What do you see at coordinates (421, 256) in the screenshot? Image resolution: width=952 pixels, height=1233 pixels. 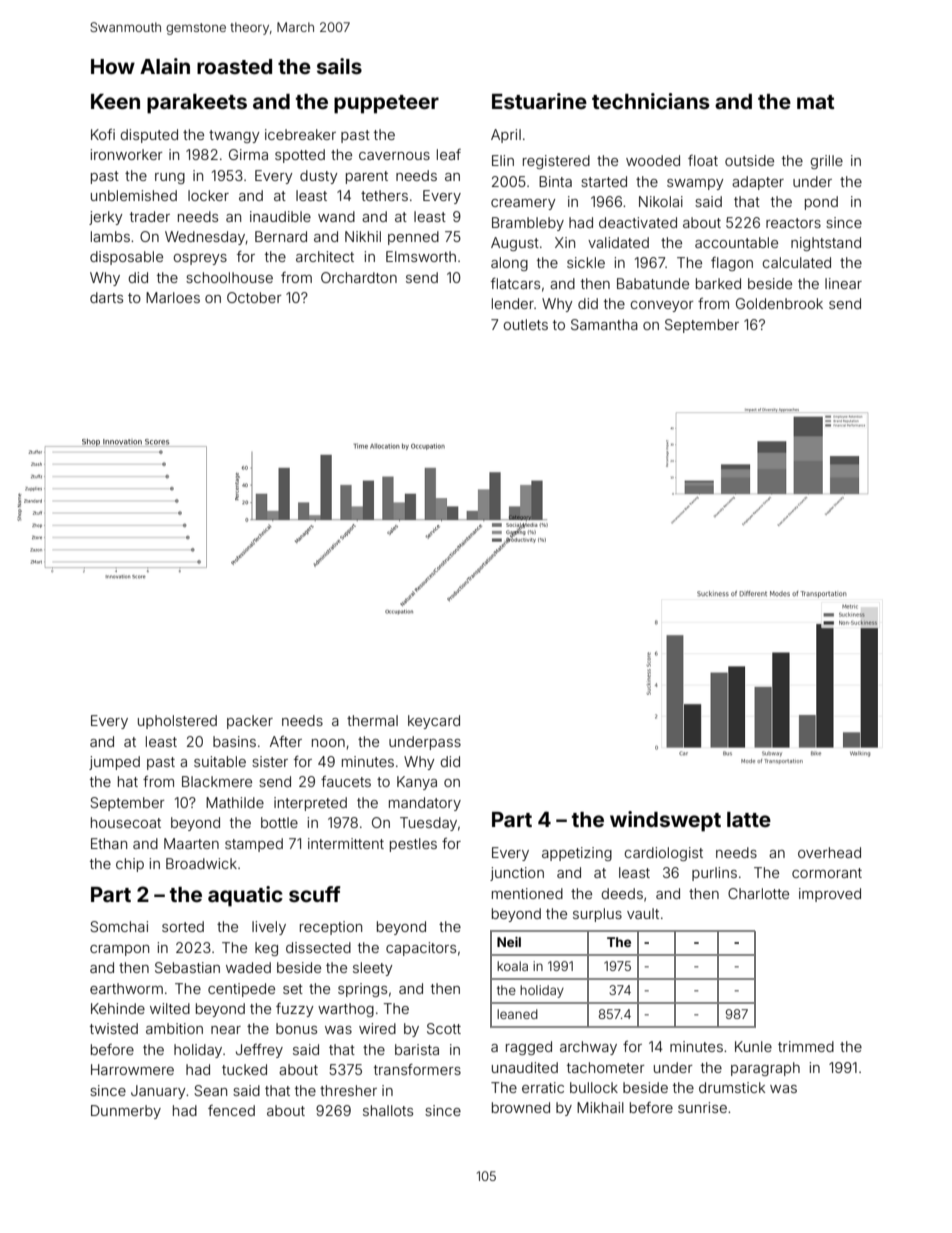 I see `Elmsworth` at bounding box center [421, 256].
